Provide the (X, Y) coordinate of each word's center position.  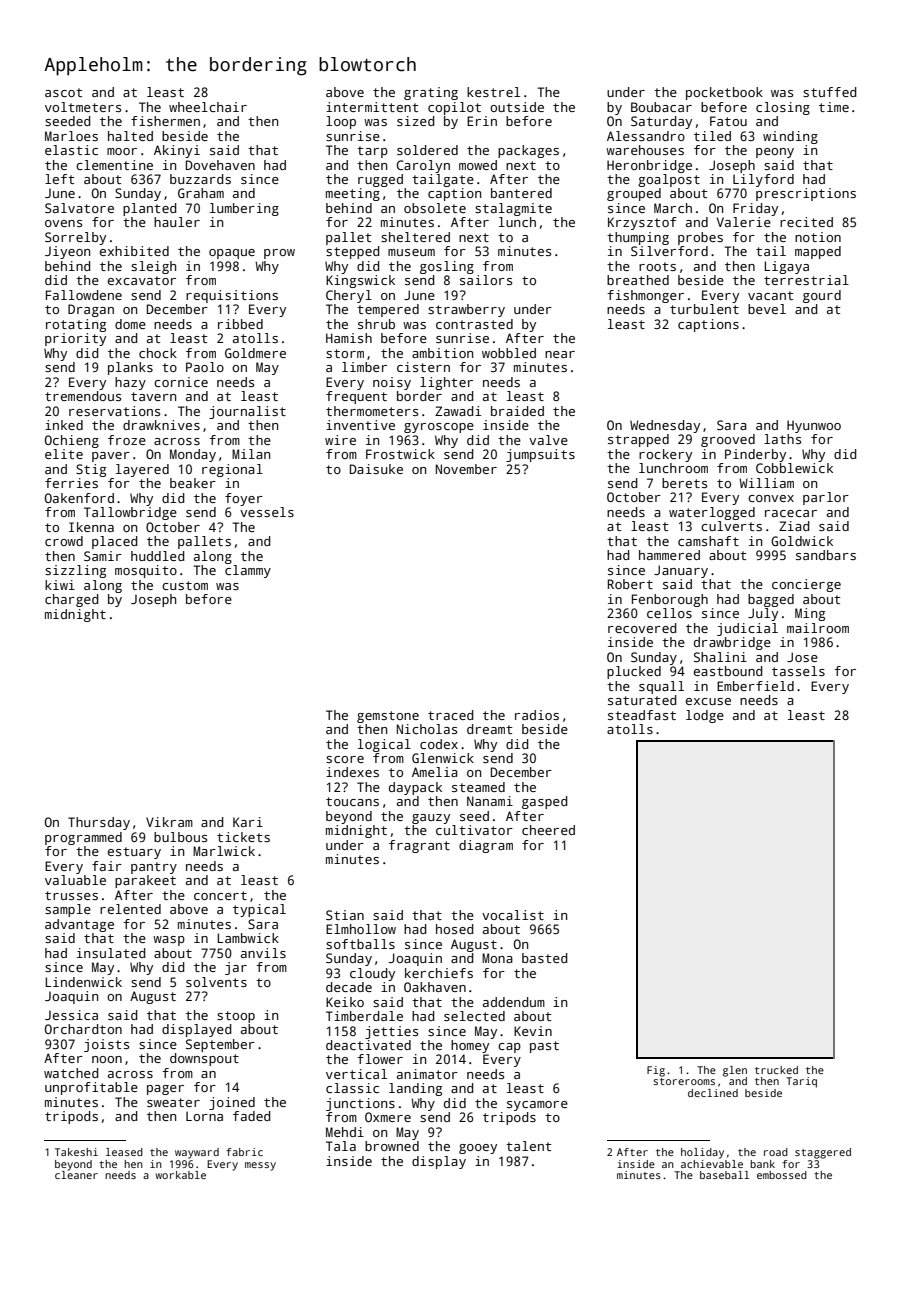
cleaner (76, 1175)
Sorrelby (75, 238)
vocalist (513, 915)
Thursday (99, 823)
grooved (728, 440)
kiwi (60, 585)
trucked (776, 1070)
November (466, 469)
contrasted (474, 324)
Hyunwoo (814, 426)
